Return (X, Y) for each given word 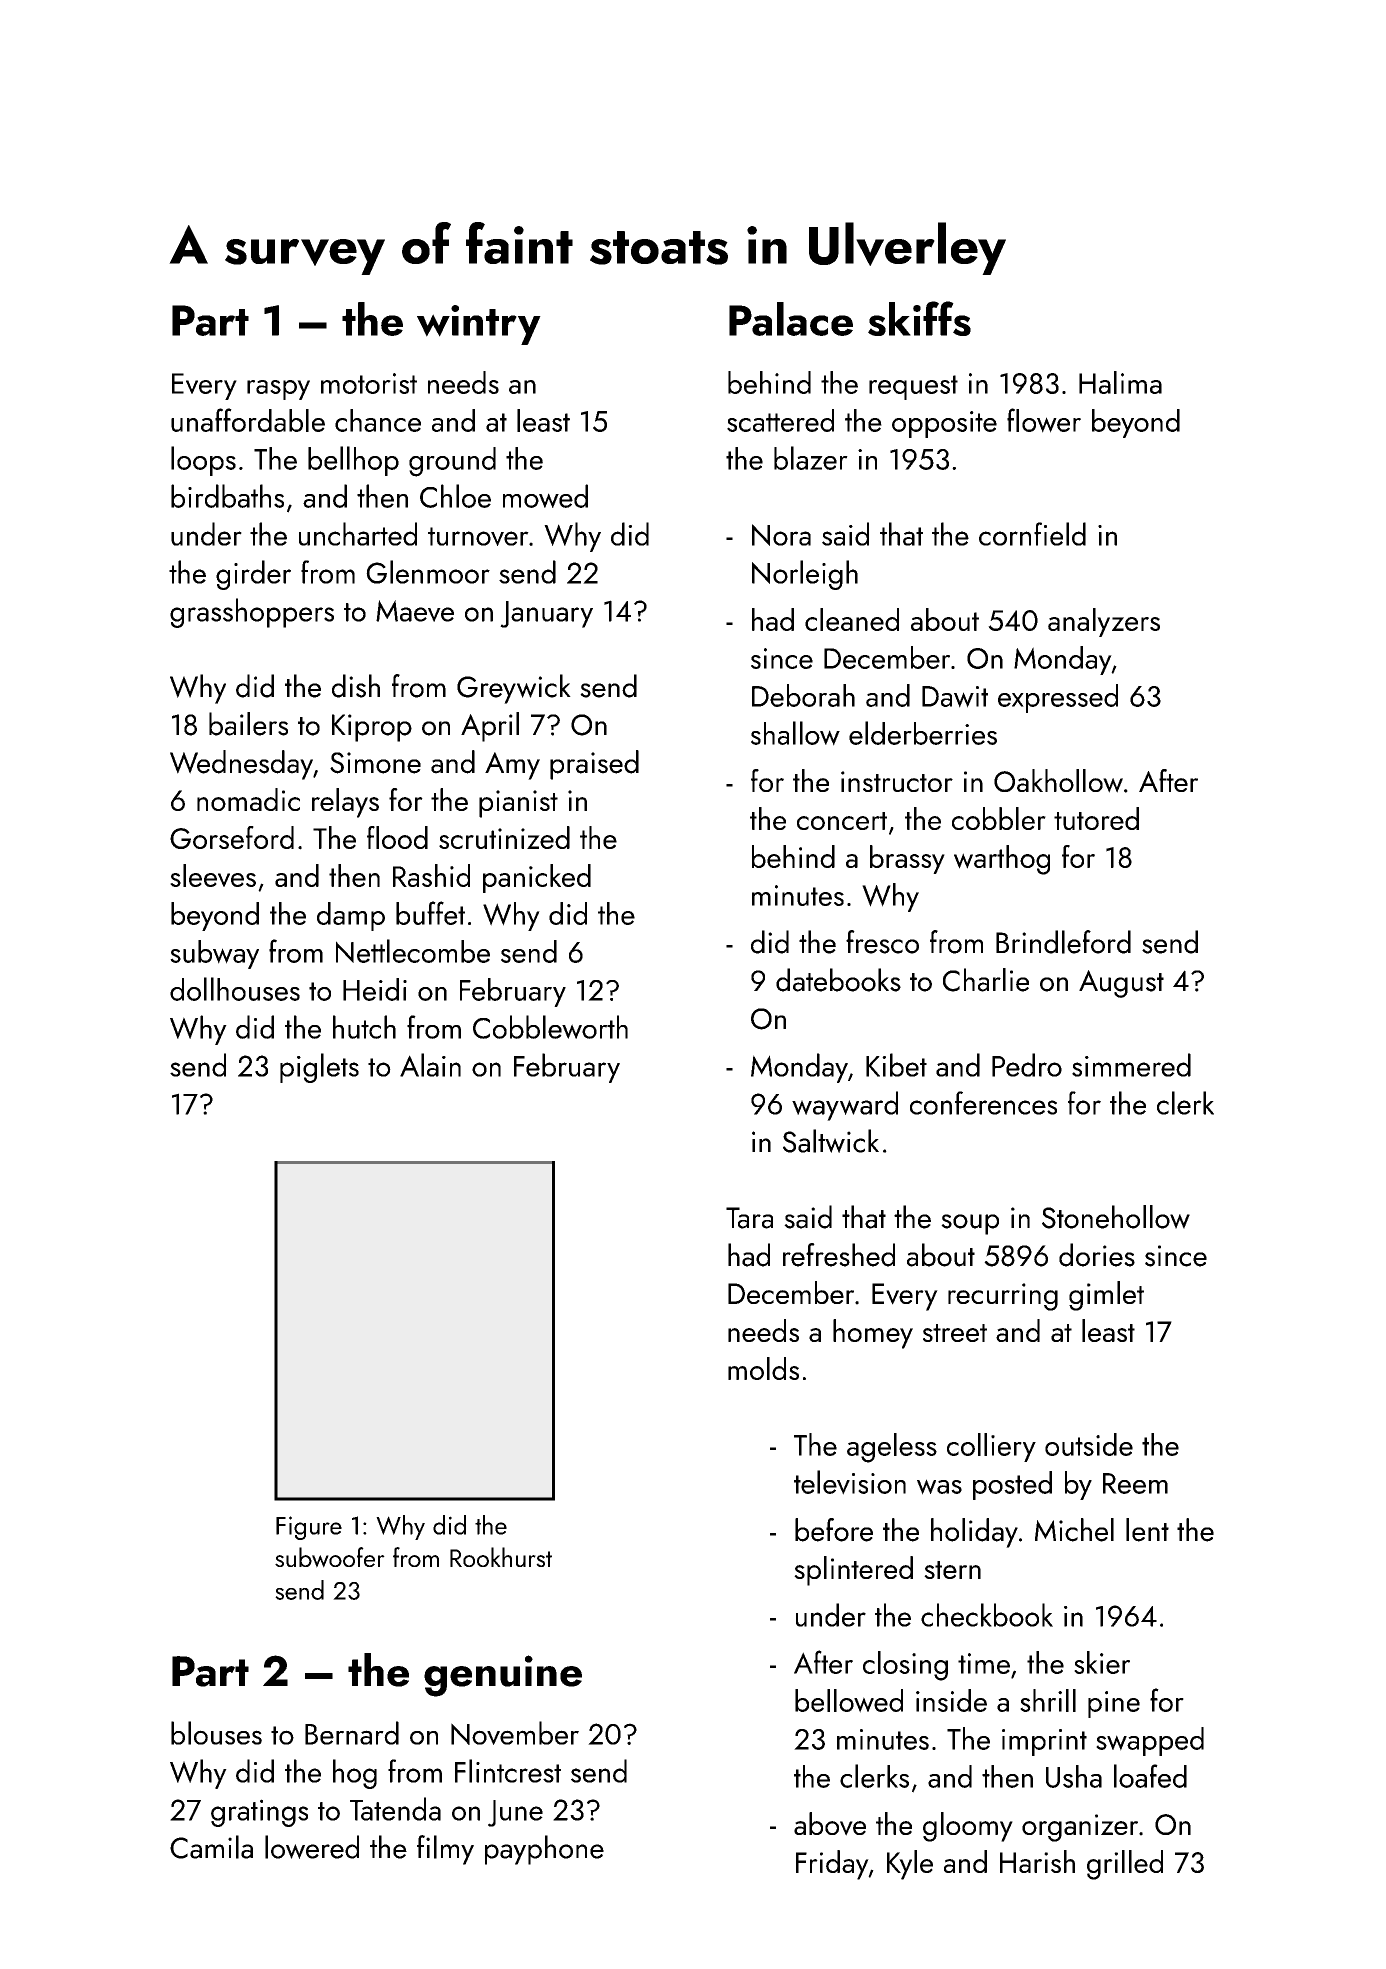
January (546, 614)
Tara (749, 1218)
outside (1089, 1444)
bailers (248, 724)
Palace (791, 319)
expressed (1058, 698)
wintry (479, 325)
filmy (445, 1850)
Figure (309, 1528)
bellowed (849, 1701)
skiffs (919, 318)
